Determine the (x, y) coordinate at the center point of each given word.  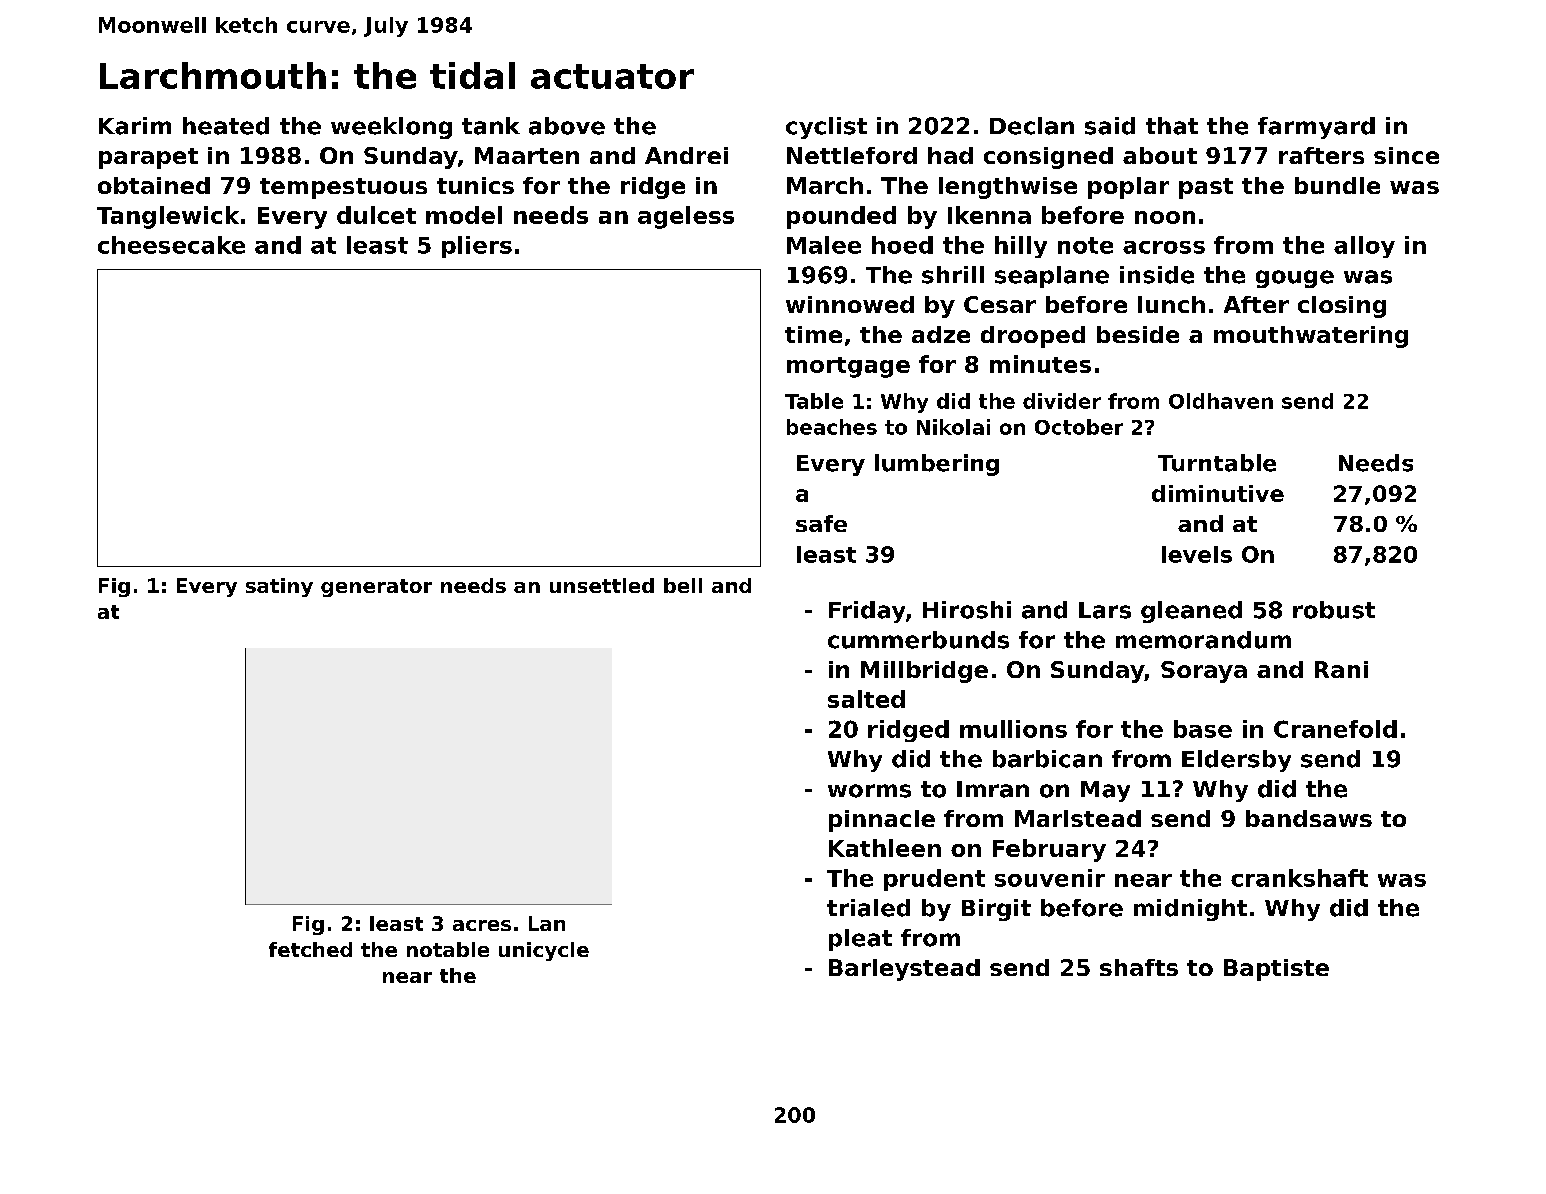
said (1110, 126)
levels (1197, 554)
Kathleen (885, 848)
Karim (135, 126)
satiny (279, 587)
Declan (1032, 126)
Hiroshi (967, 610)
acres (482, 925)
